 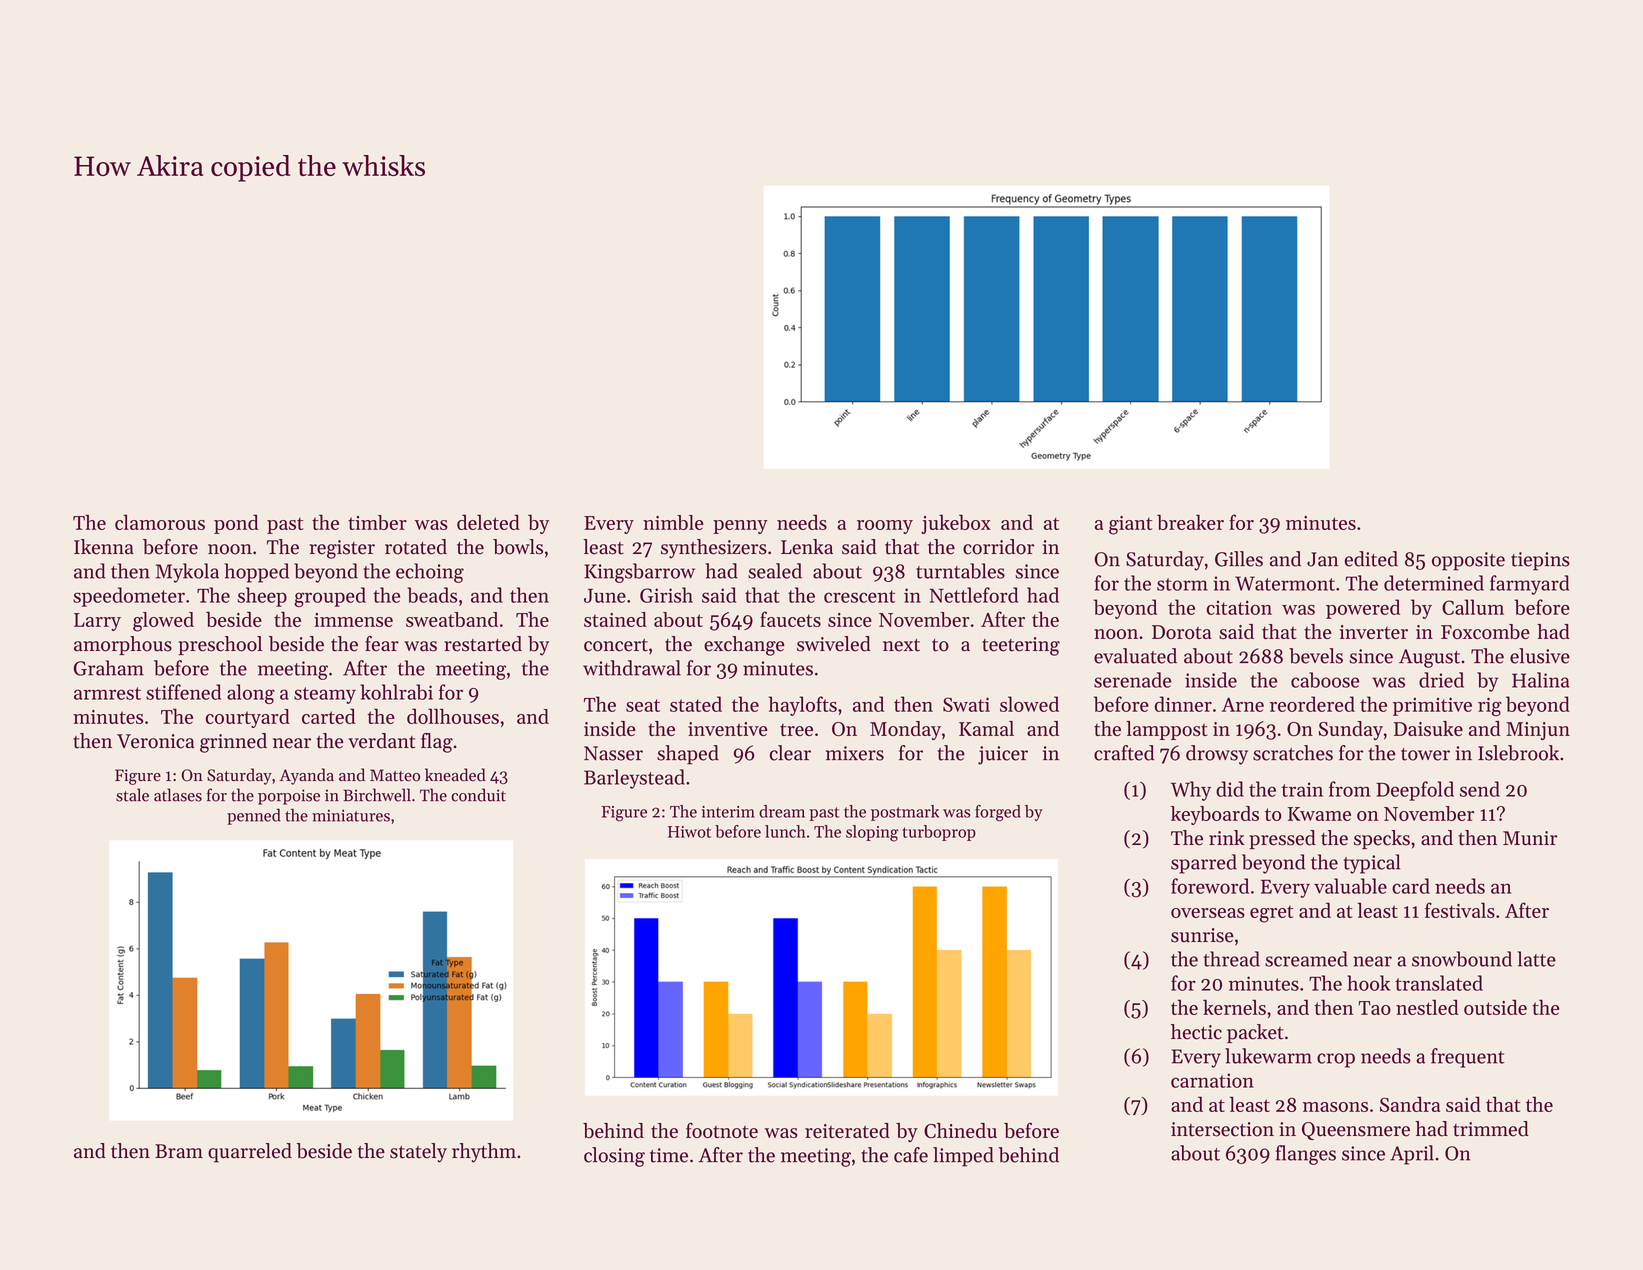 What do you see at coordinates (960, 571) in the page?
I see `turntables` at bounding box center [960, 571].
